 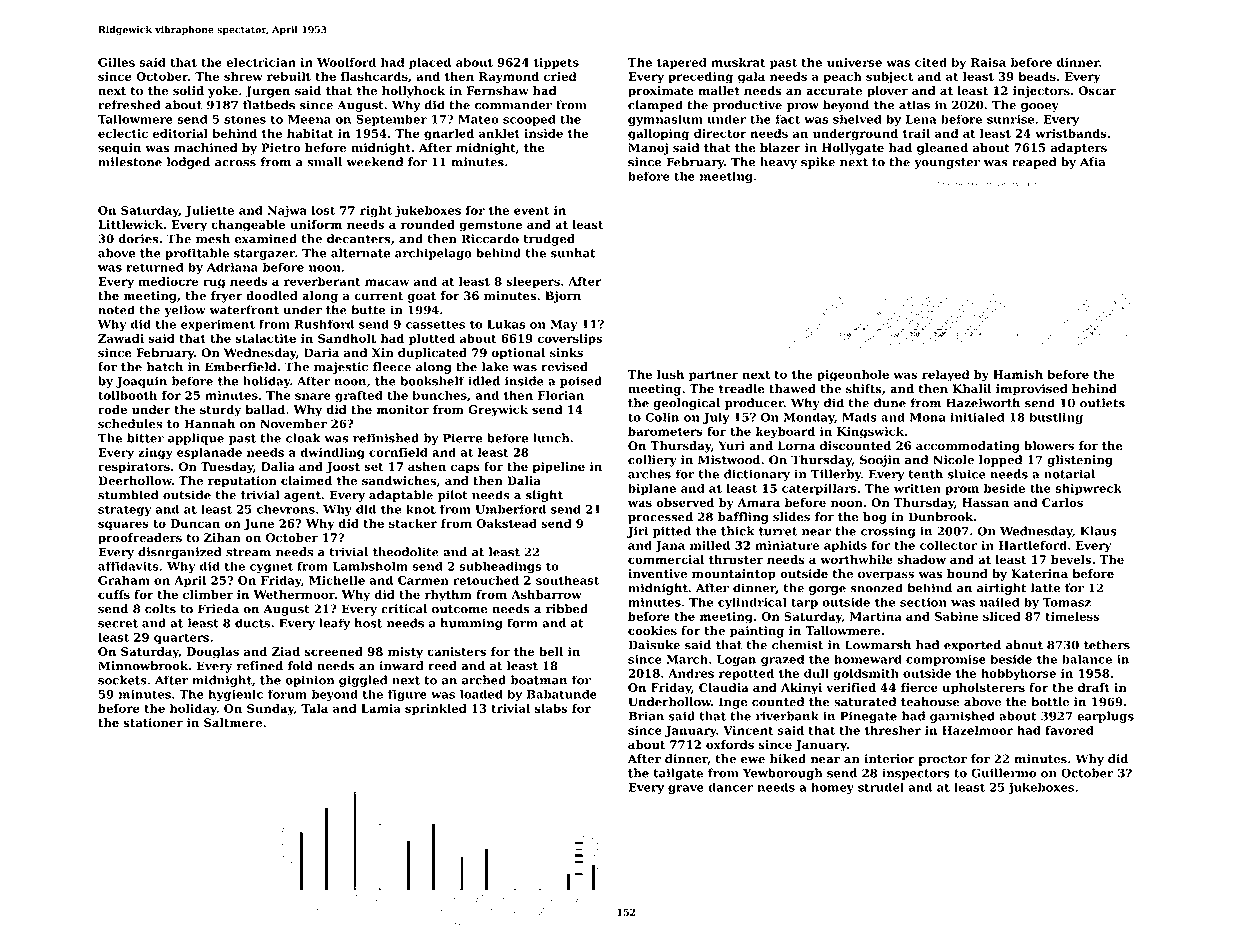 I want to click on sandwiches, so click(x=399, y=481).
